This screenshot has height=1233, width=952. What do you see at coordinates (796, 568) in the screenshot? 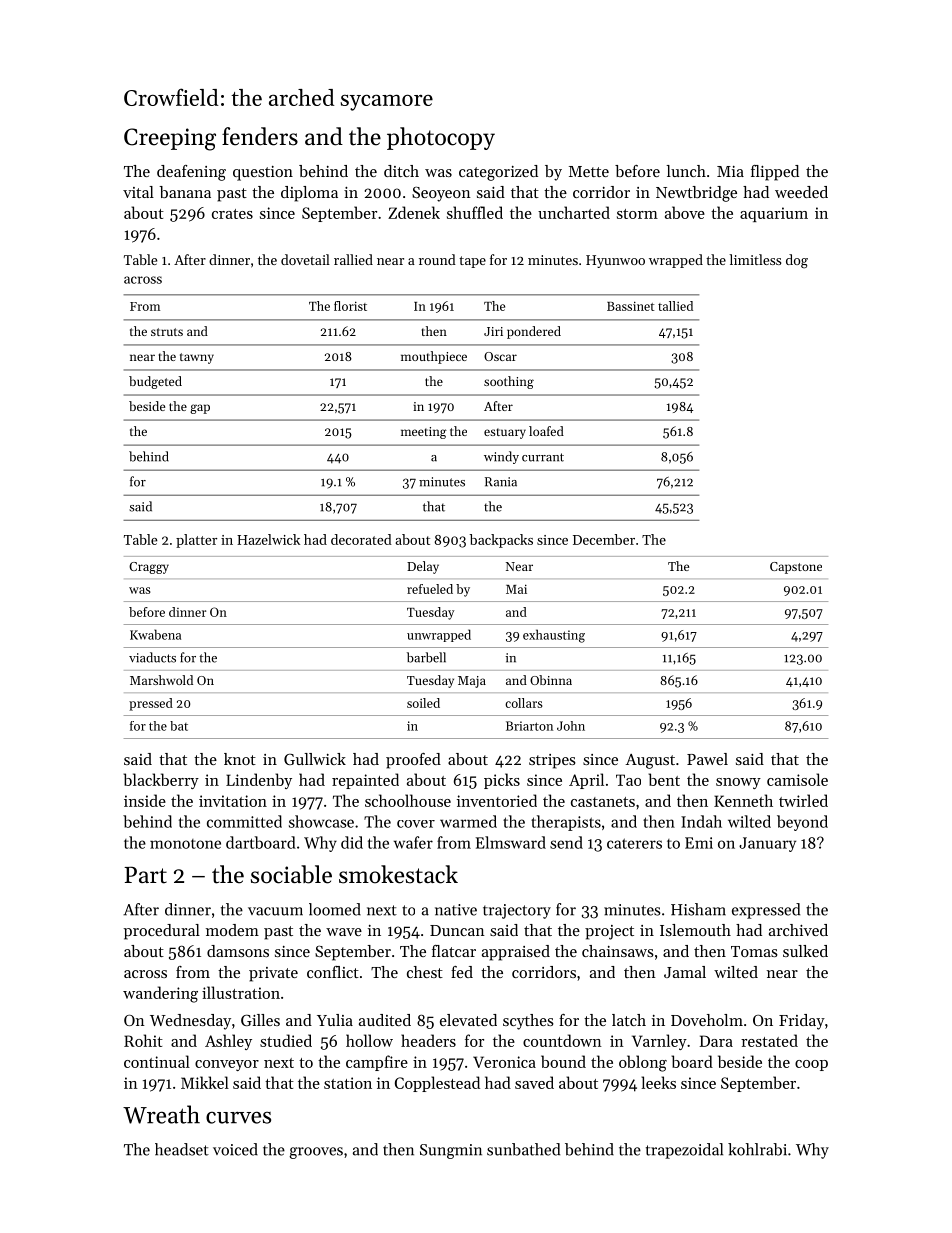
I see `Capstone` at bounding box center [796, 568].
